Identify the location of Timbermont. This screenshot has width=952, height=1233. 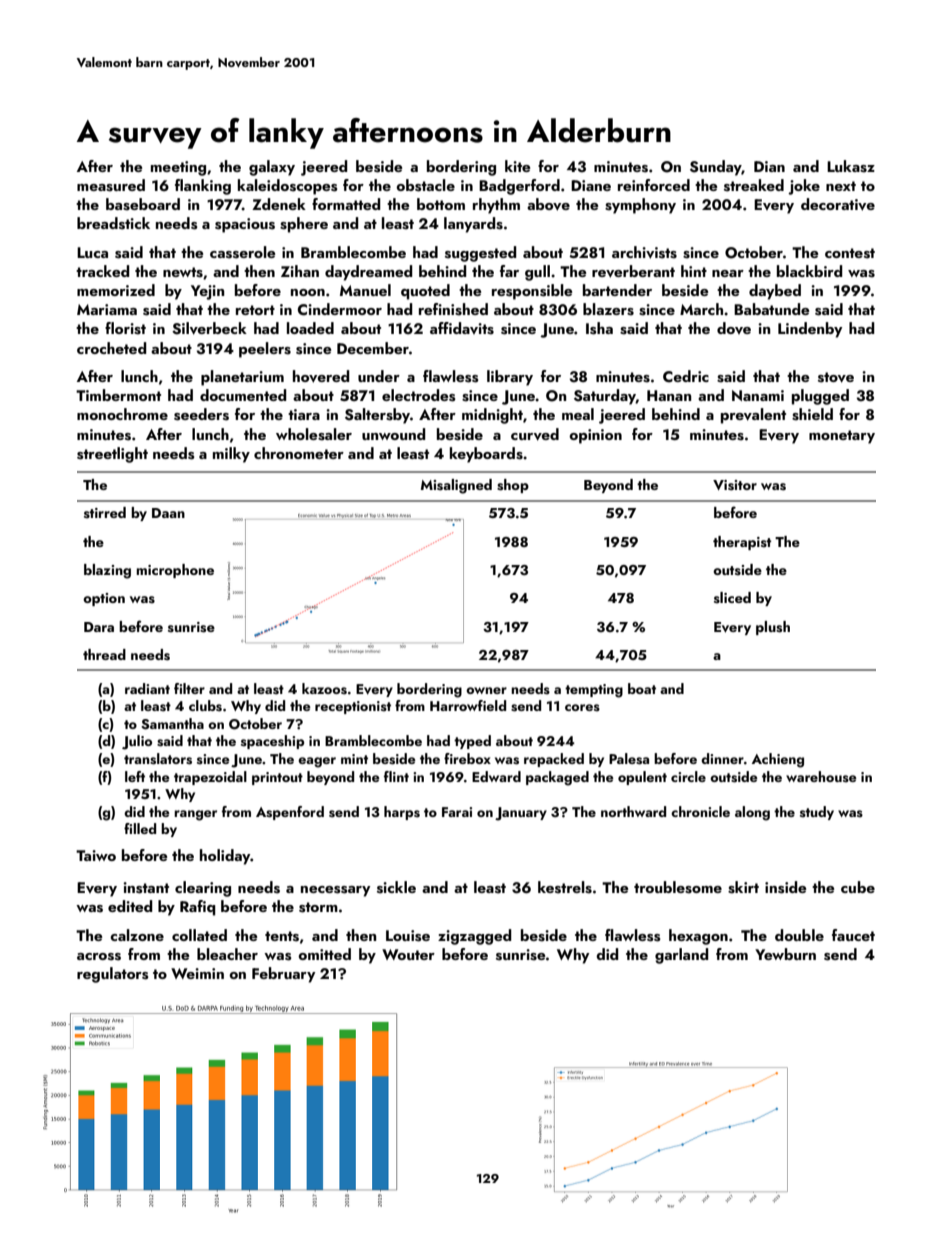
(118, 395).
